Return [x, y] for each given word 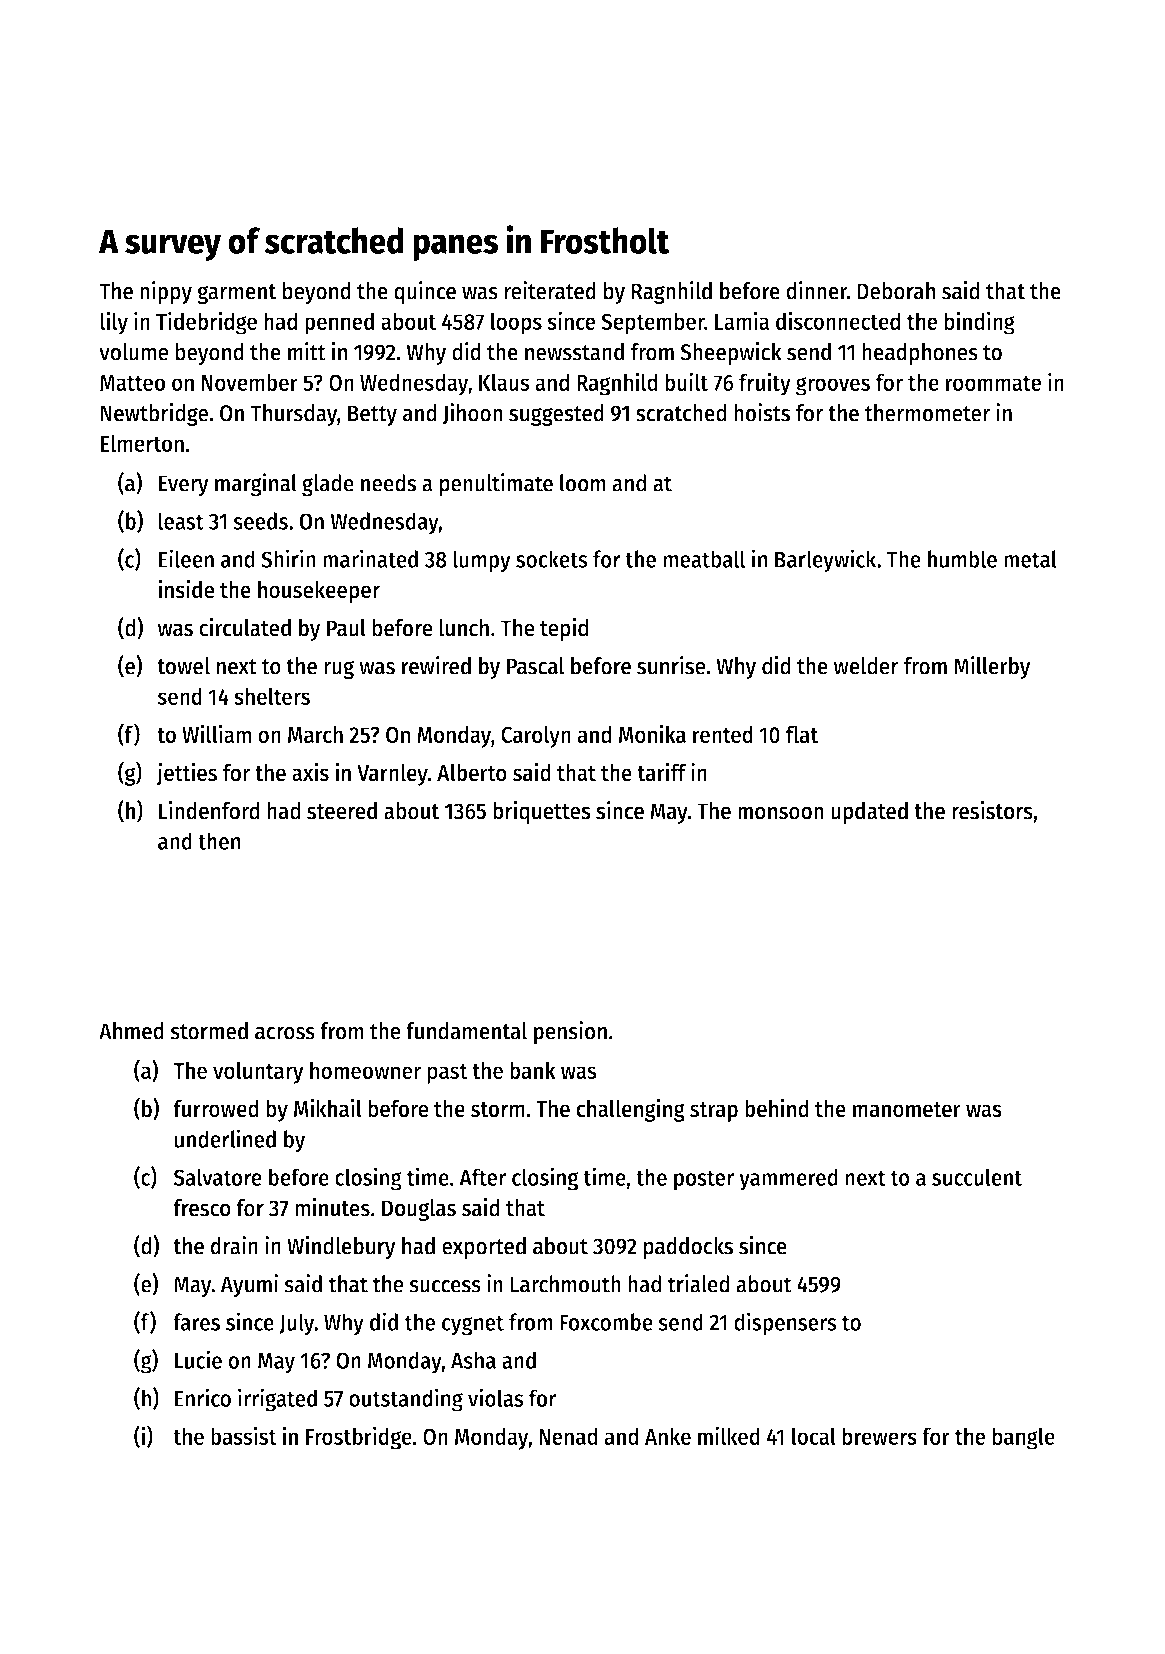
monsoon [781, 813]
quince [425, 292]
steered [342, 811]
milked [729, 1435]
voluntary [258, 1072]
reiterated [550, 290]
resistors [992, 810]
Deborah [896, 291]
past [448, 1074]
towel [183, 666]
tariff [662, 772]
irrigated [277, 1400]
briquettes [542, 812]
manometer [907, 1110]
